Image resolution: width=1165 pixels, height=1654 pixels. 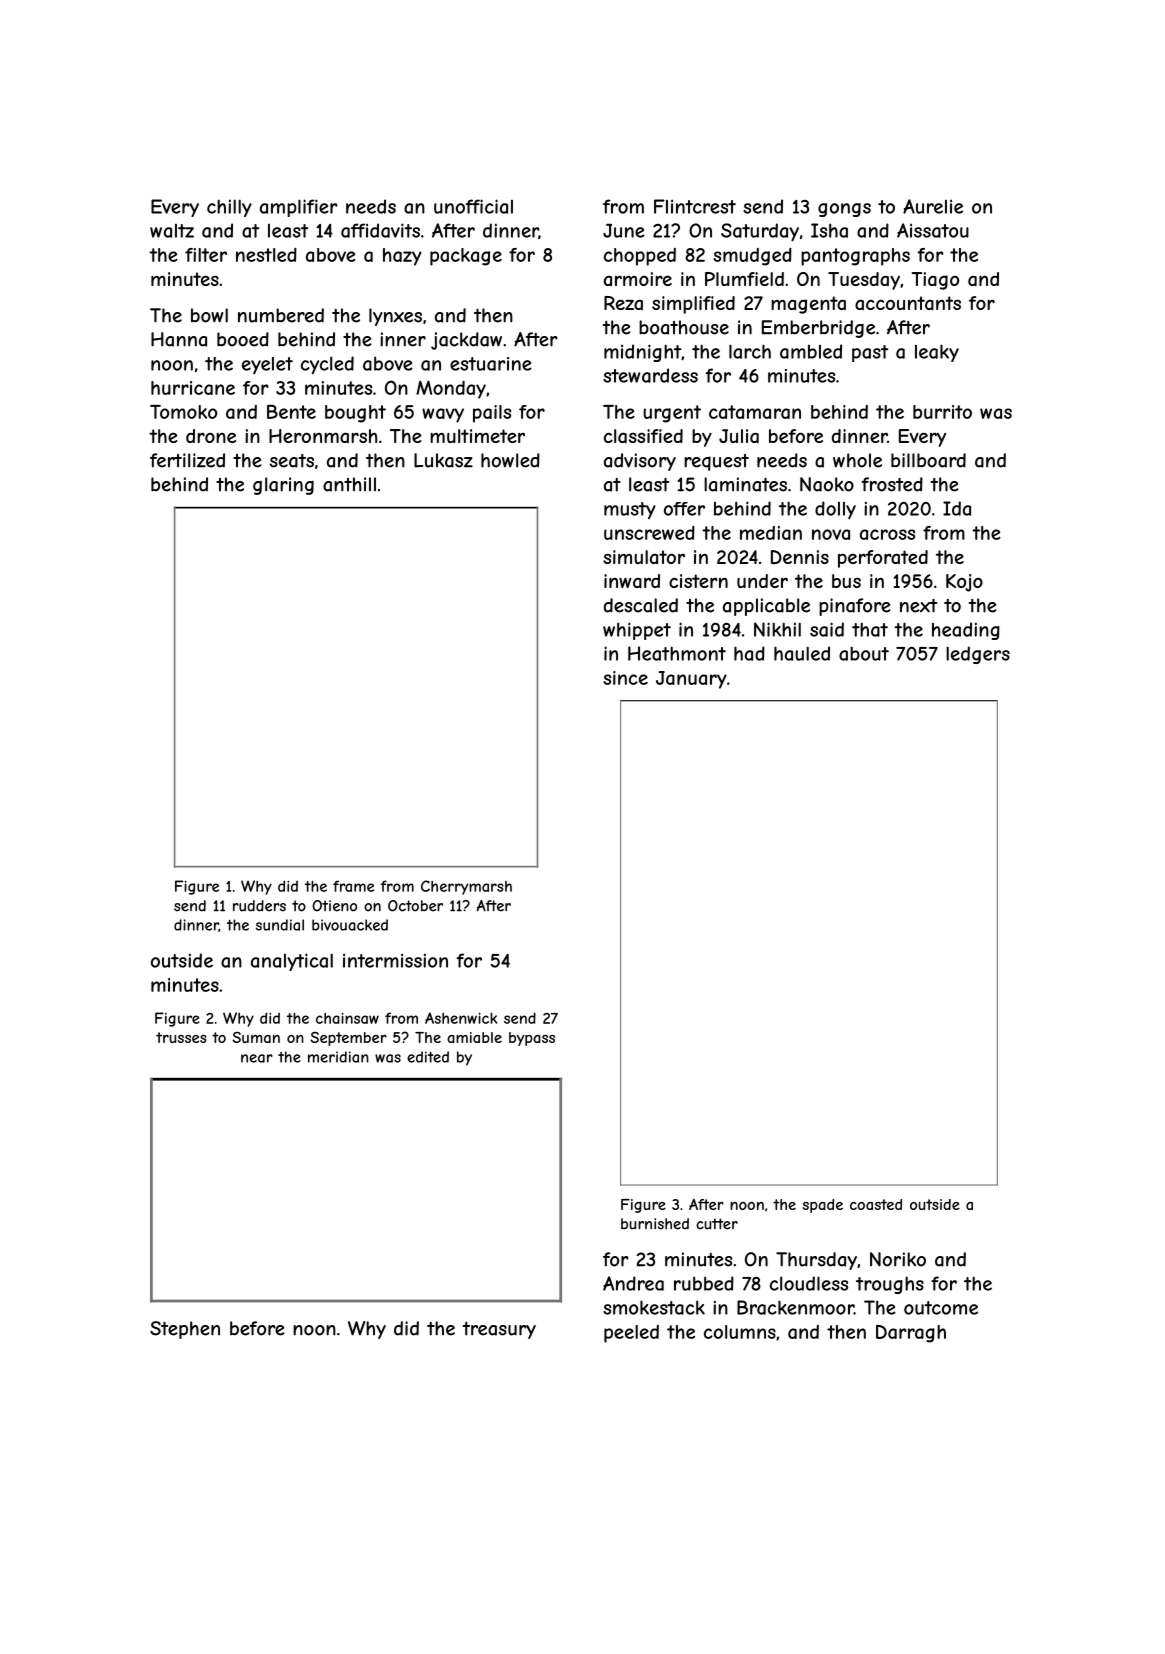 I want to click on jackdaw, so click(x=466, y=341).
